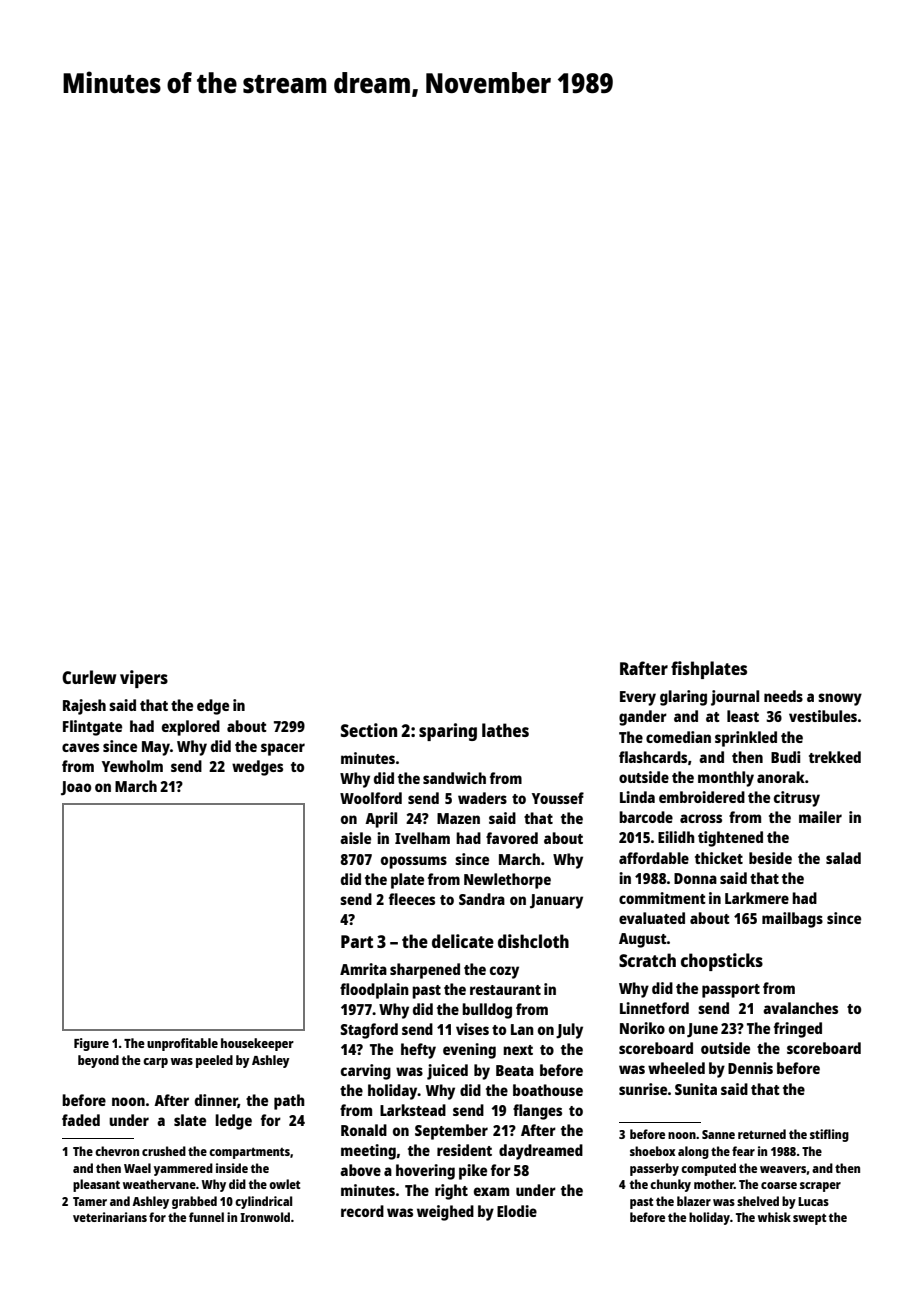 The height and width of the page is (1308, 924). I want to click on needs, so click(783, 696).
